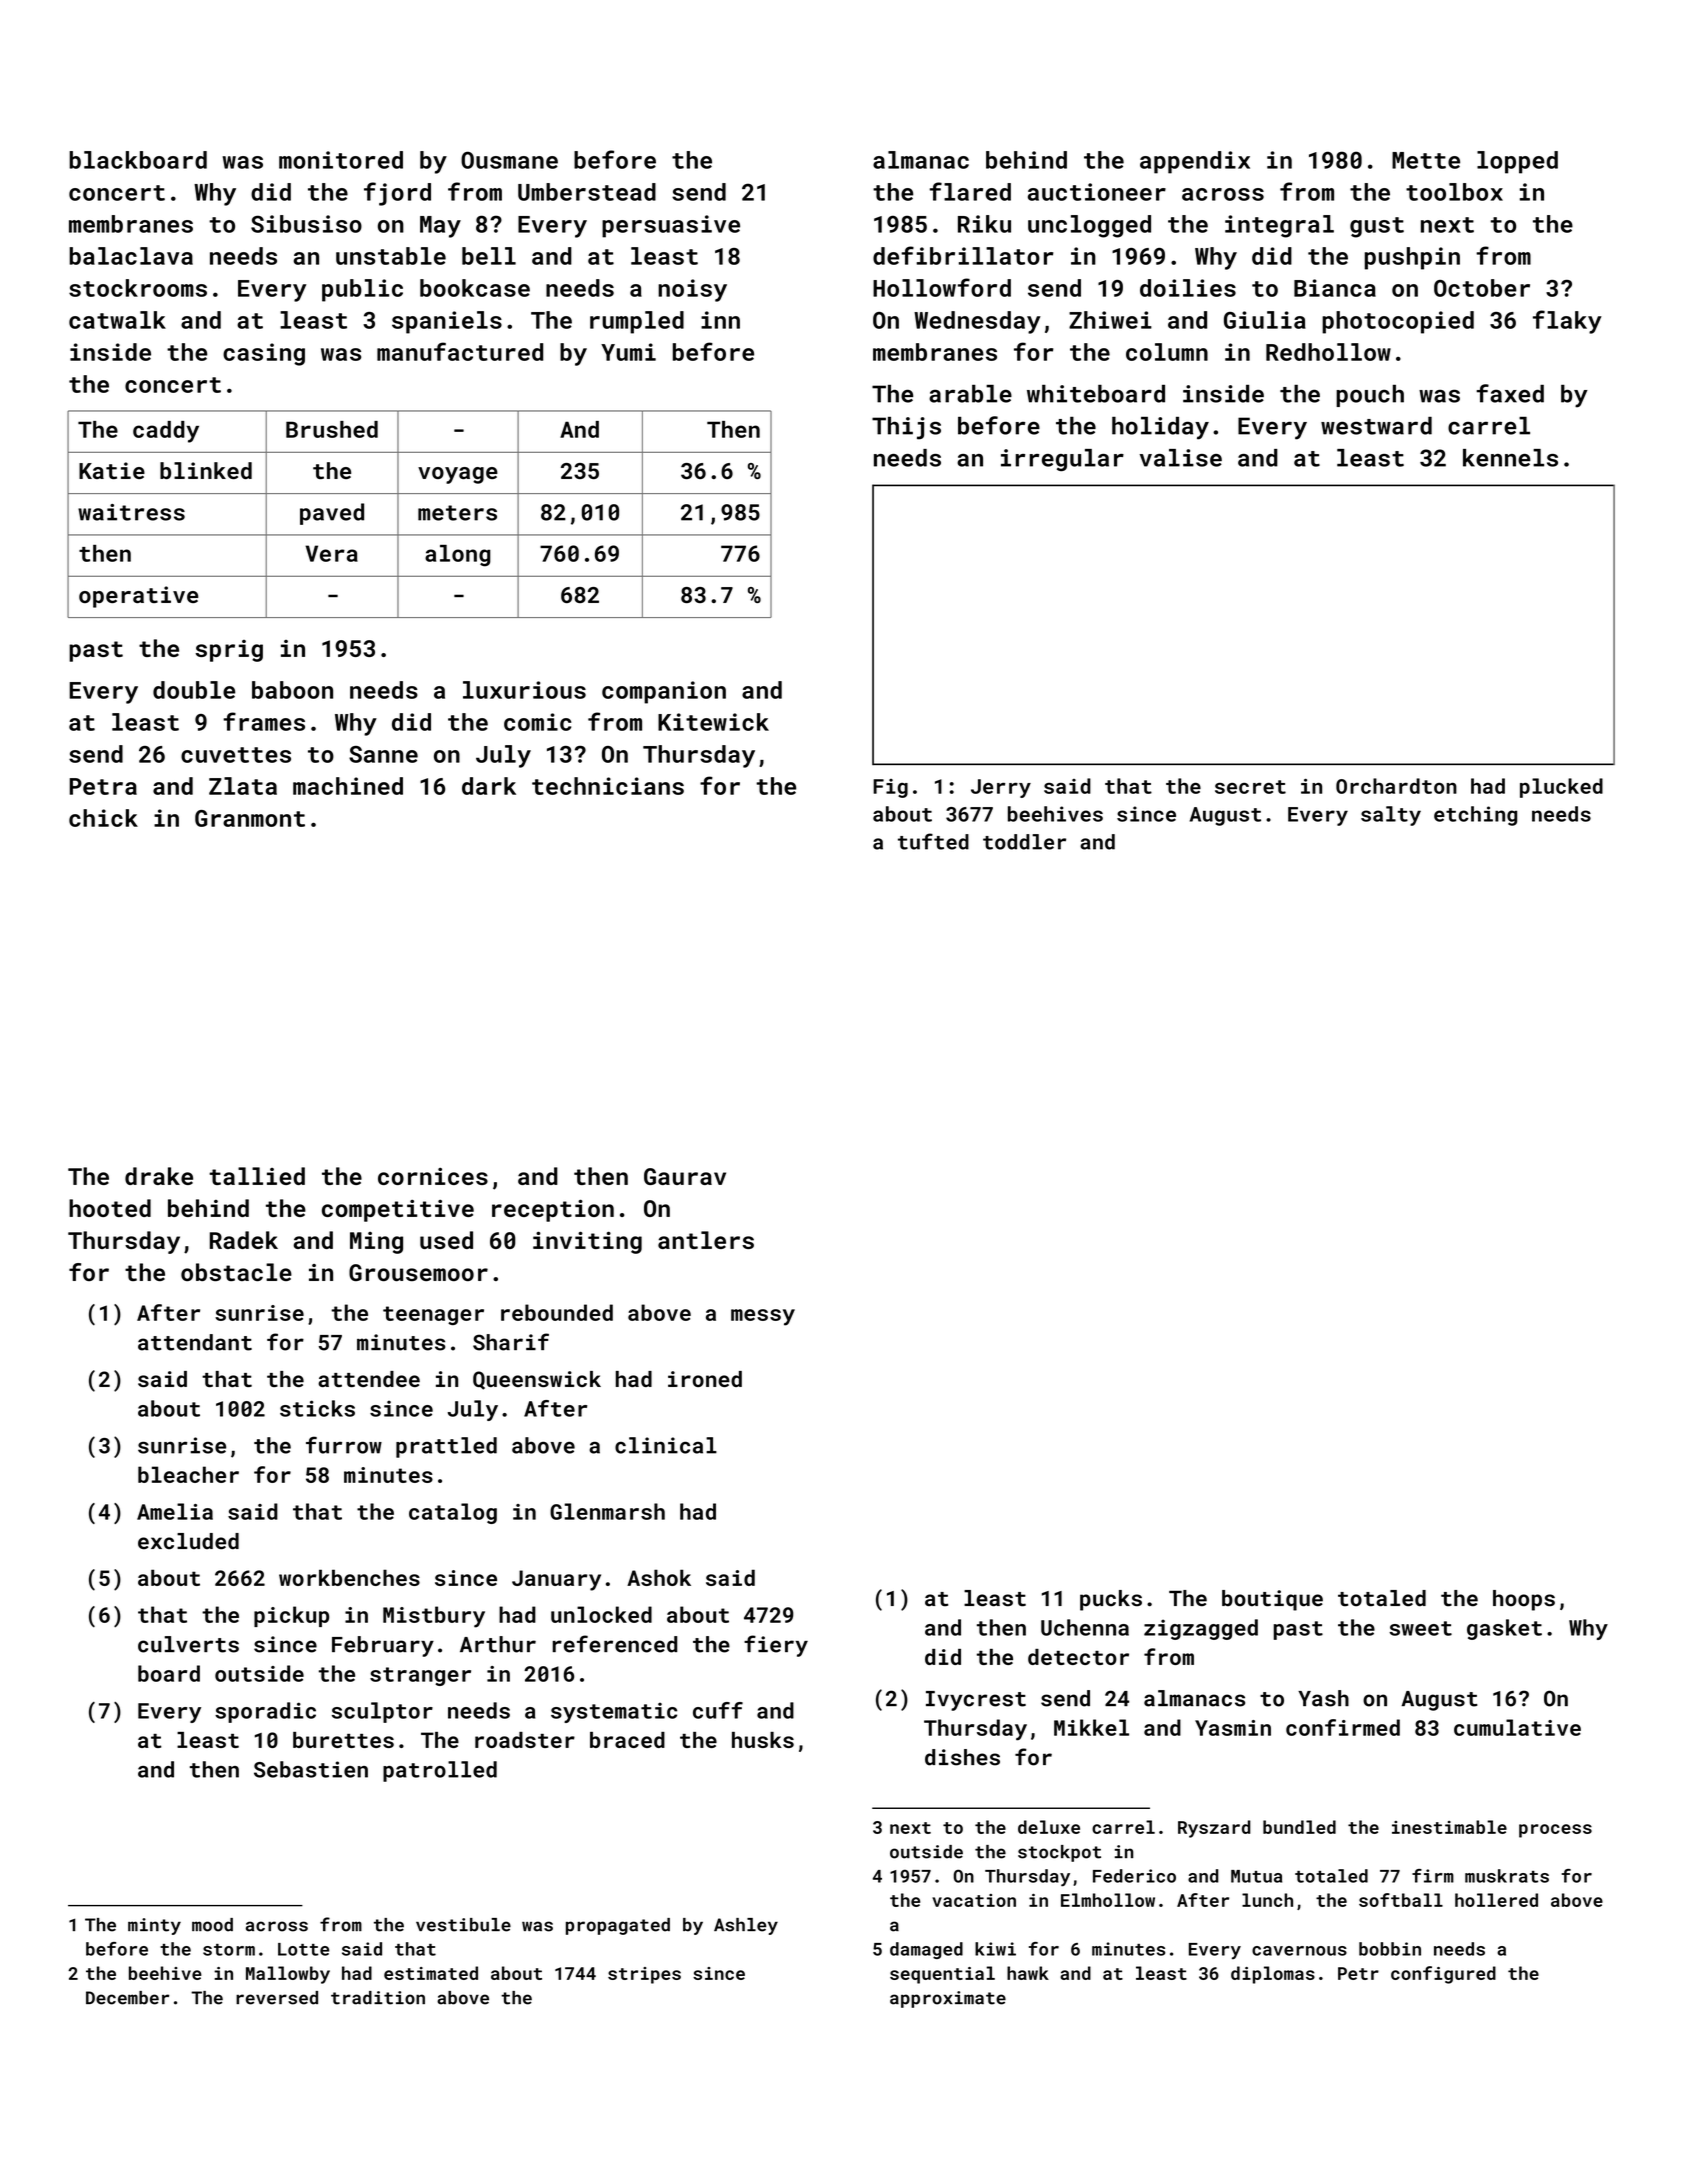 Image resolution: width=1683 pixels, height=2178 pixels. What do you see at coordinates (446, 1447) in the screenshot?
I see `prattled` at bounding box center [446, 1447].
